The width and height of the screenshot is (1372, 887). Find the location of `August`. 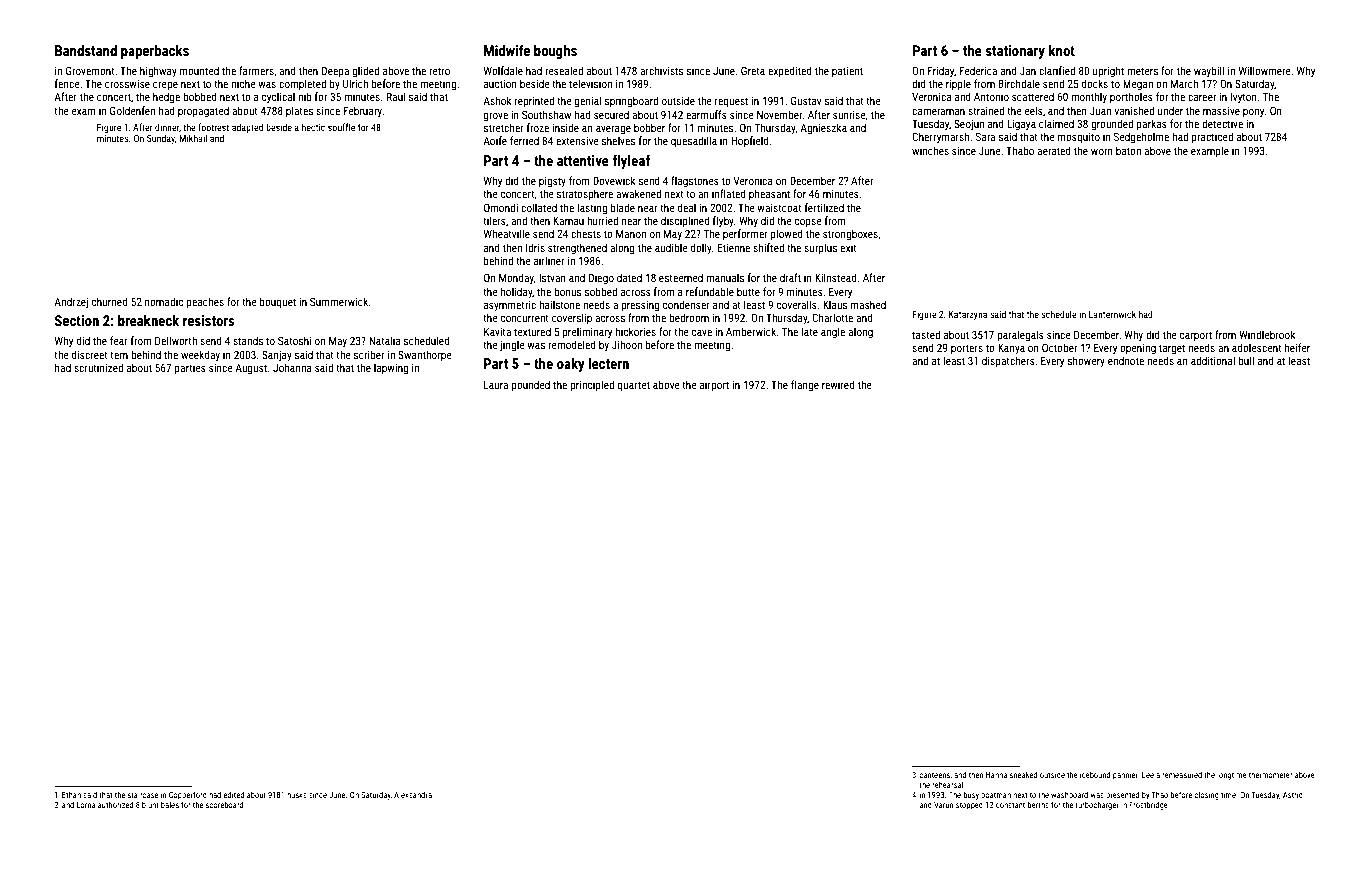

August is located at coordinates (251, 369).
